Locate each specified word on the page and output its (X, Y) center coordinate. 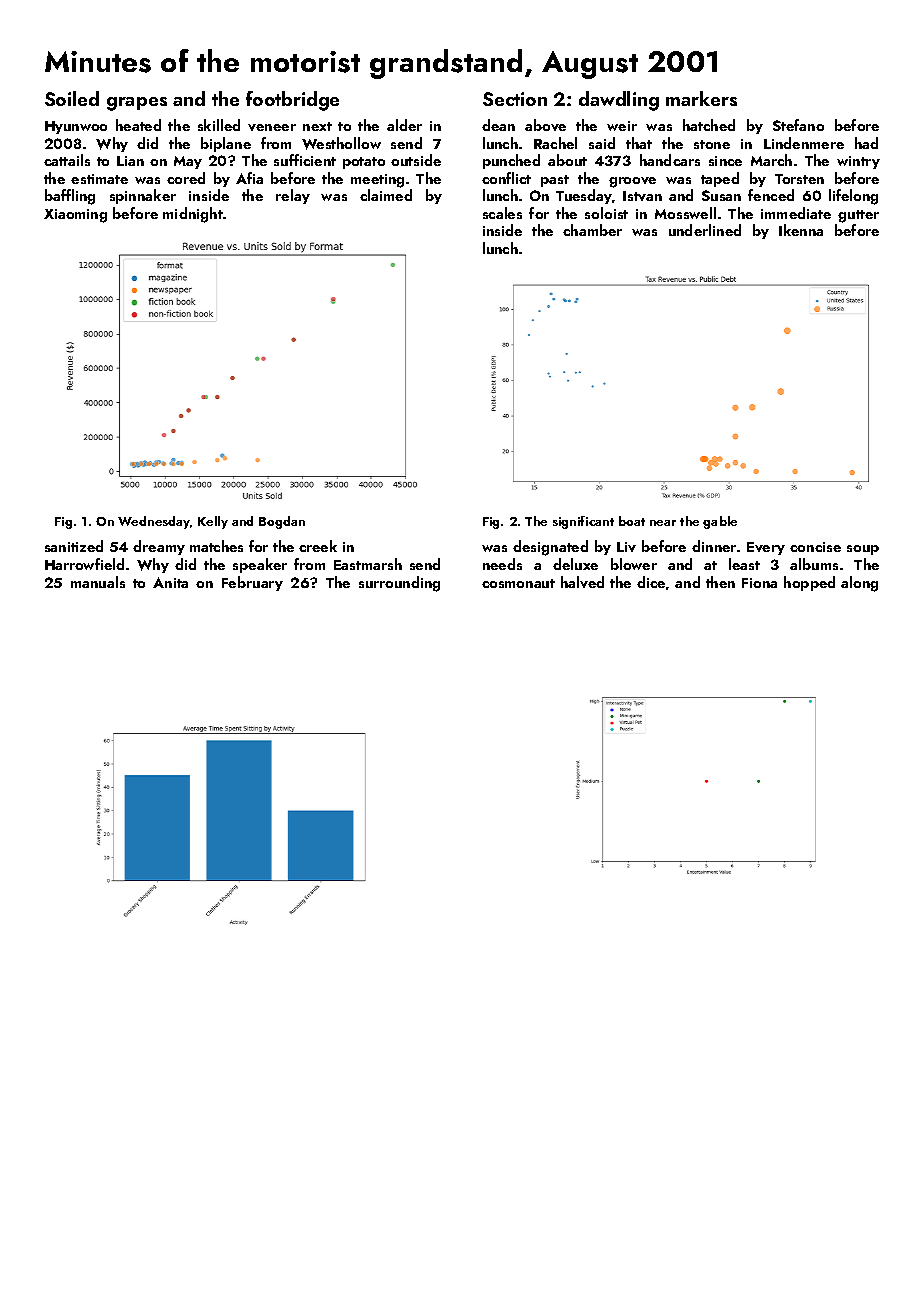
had (866, 143)
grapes (137, 104)
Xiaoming (75, 216)
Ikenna (801, 230)
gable (720, 522)
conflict (506, 178)
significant (583, 522)
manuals (98, 582)
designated (550, 548)
